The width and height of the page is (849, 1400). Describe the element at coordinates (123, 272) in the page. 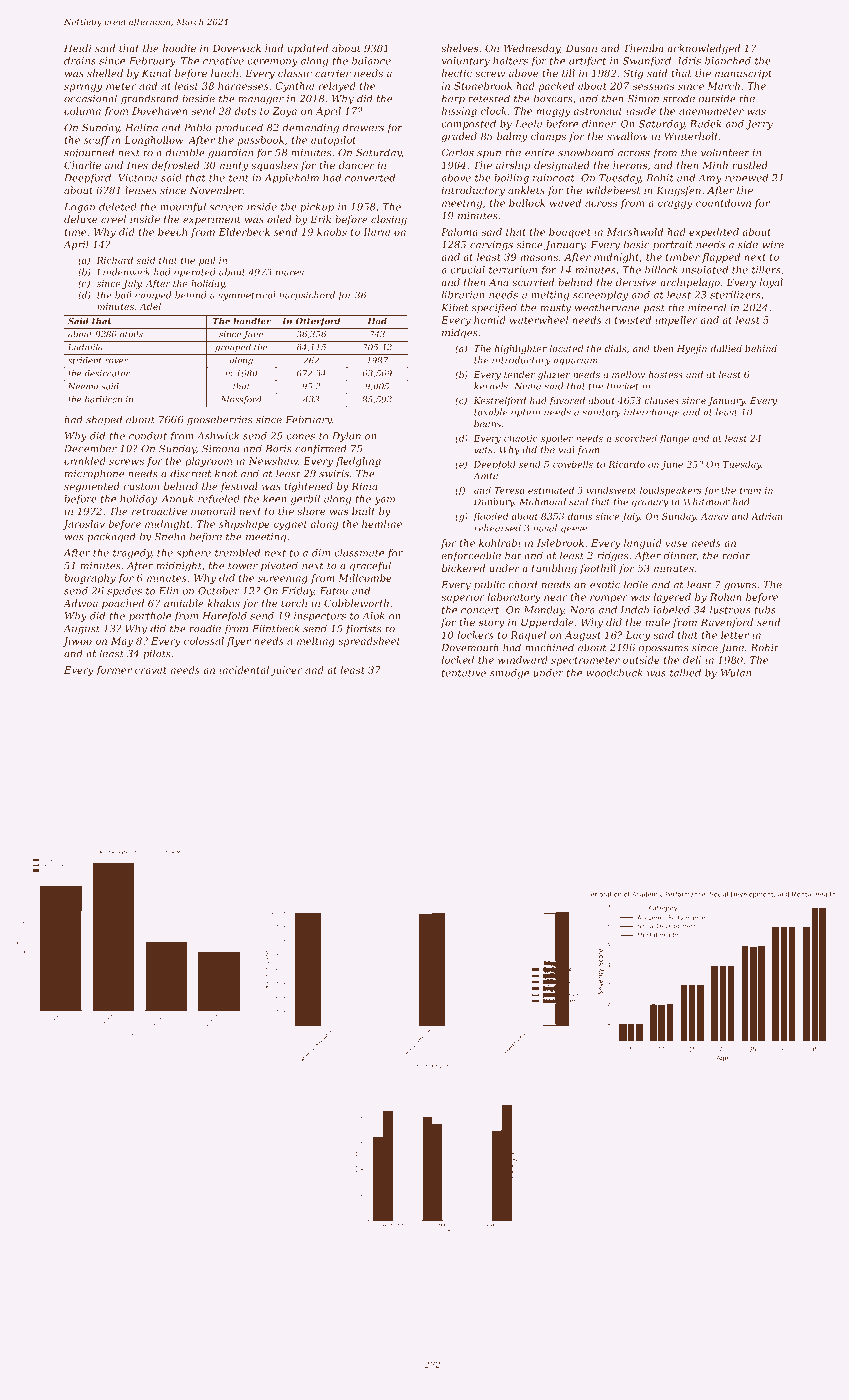

I see `Lindenwick` at that location.
